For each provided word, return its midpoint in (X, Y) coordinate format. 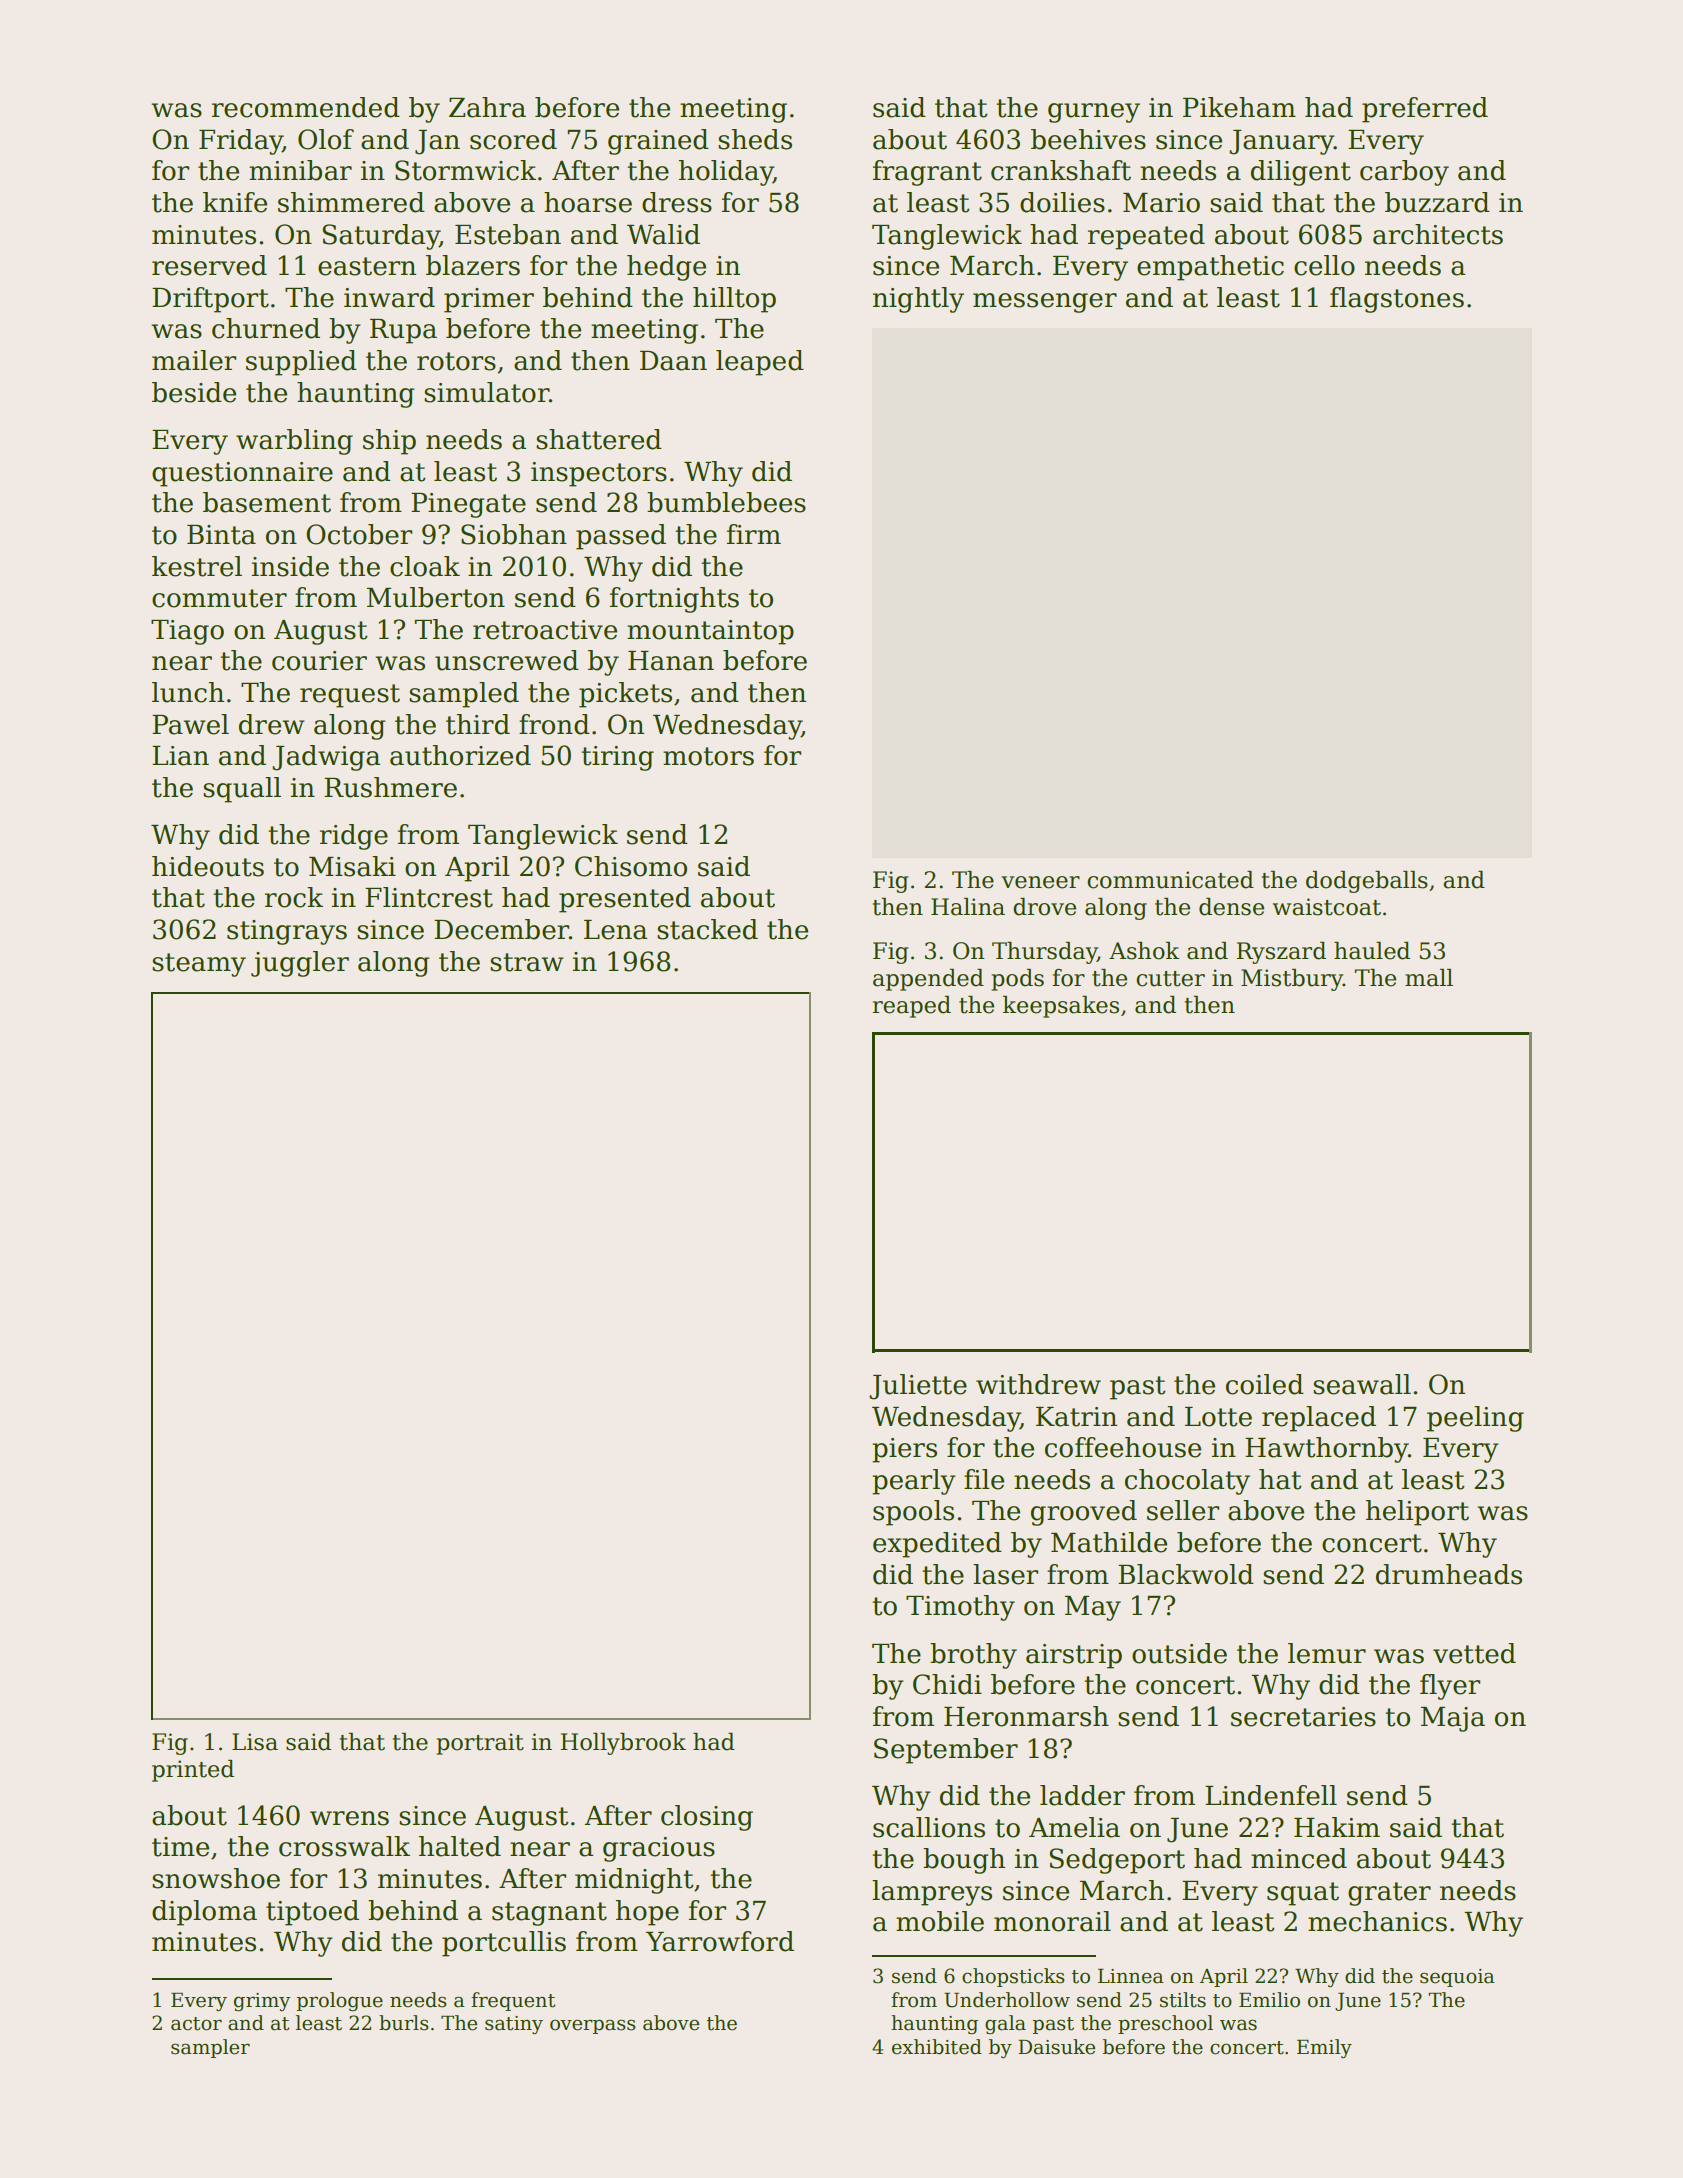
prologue (340, 2001)
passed (621, 537)
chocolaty (1187, 1482)
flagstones (1397, 300)
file (984, 1479)
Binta (221, 535)
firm (754, 534)
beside (194, 392)
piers (904, 1450)
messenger (1045, 303)
